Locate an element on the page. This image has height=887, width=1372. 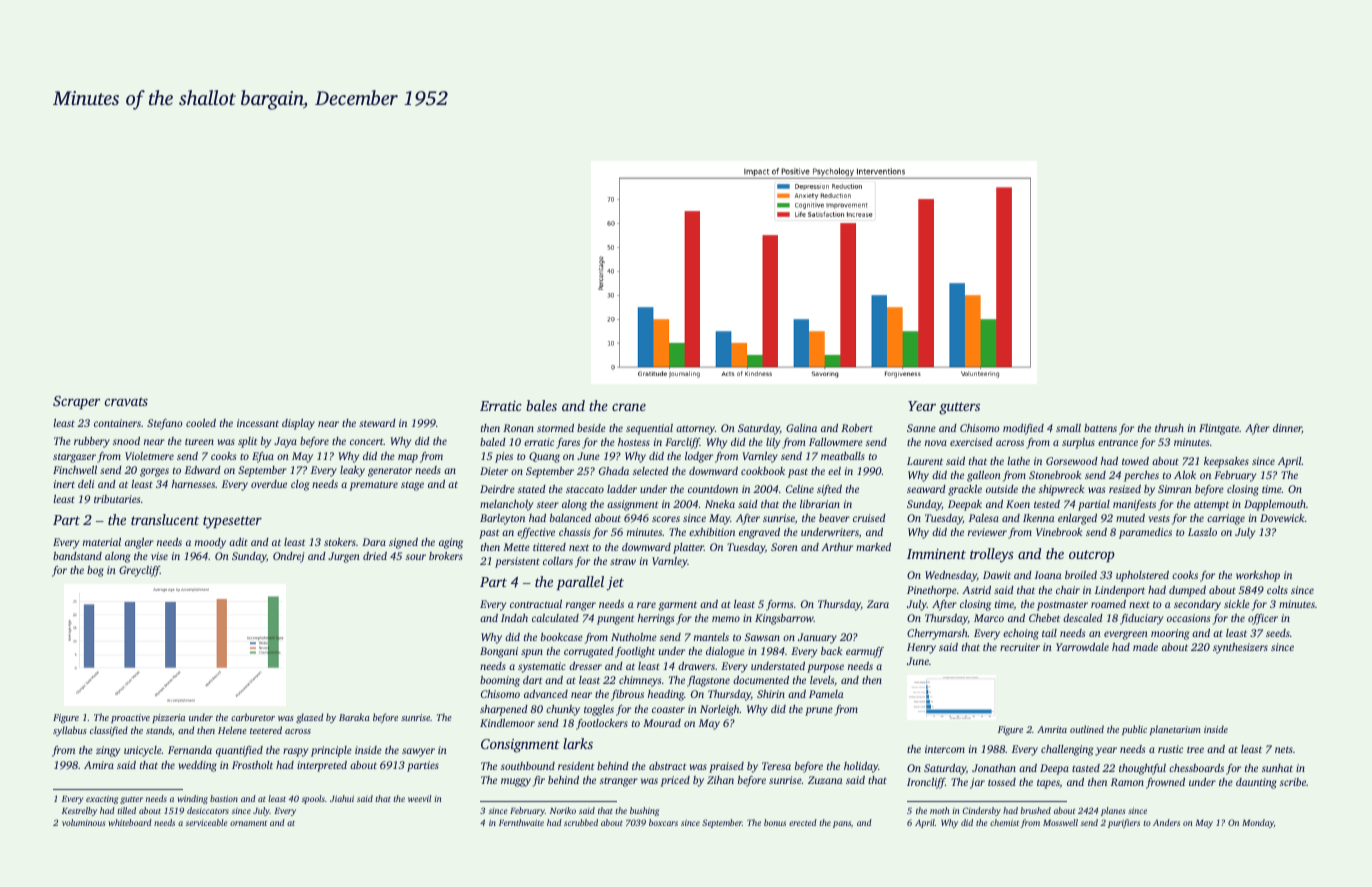
ornament is located at coordinates (248, 823).
